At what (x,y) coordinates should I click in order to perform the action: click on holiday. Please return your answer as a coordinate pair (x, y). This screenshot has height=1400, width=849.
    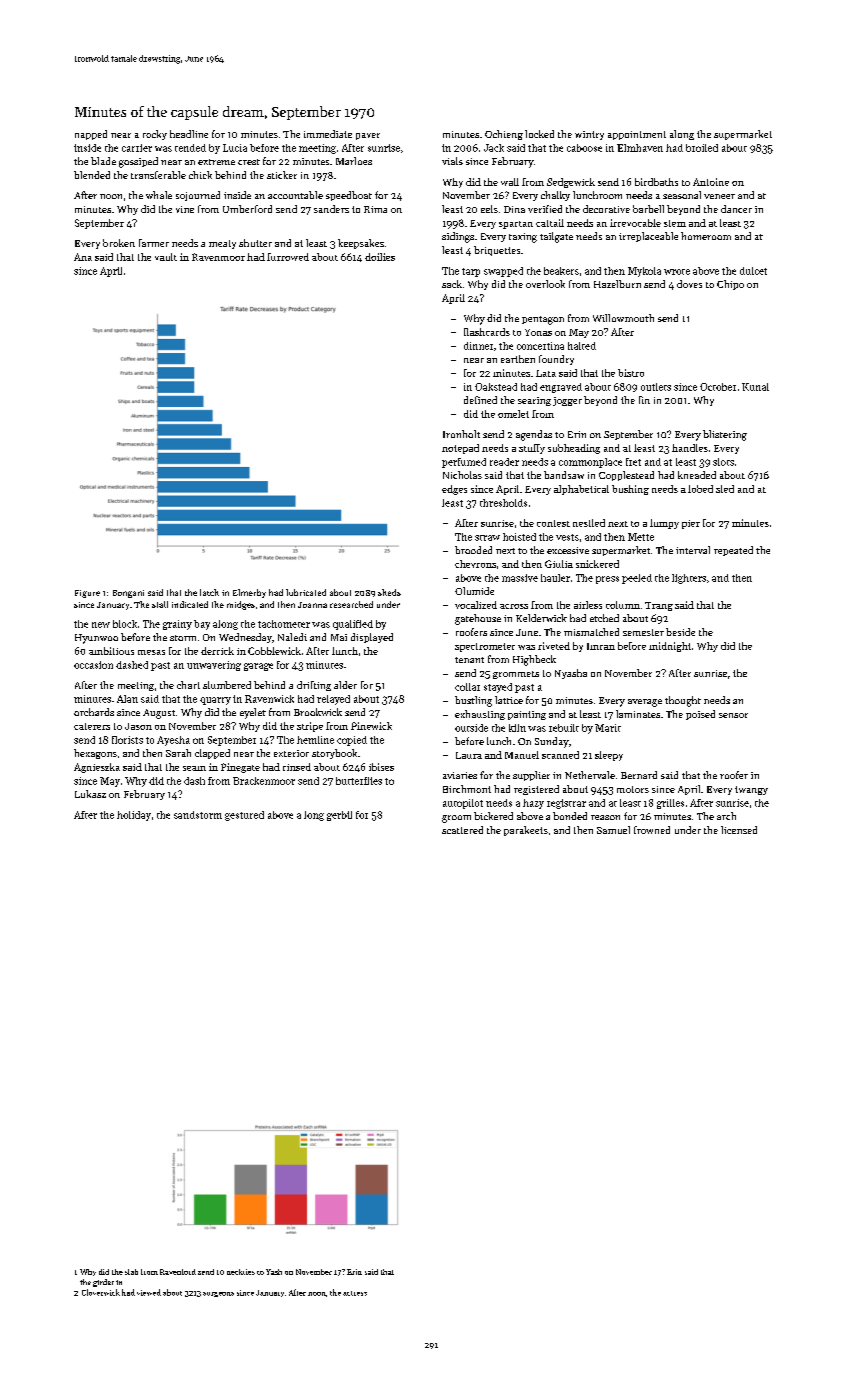
    Looking at the image, I should click on (134, 816).
